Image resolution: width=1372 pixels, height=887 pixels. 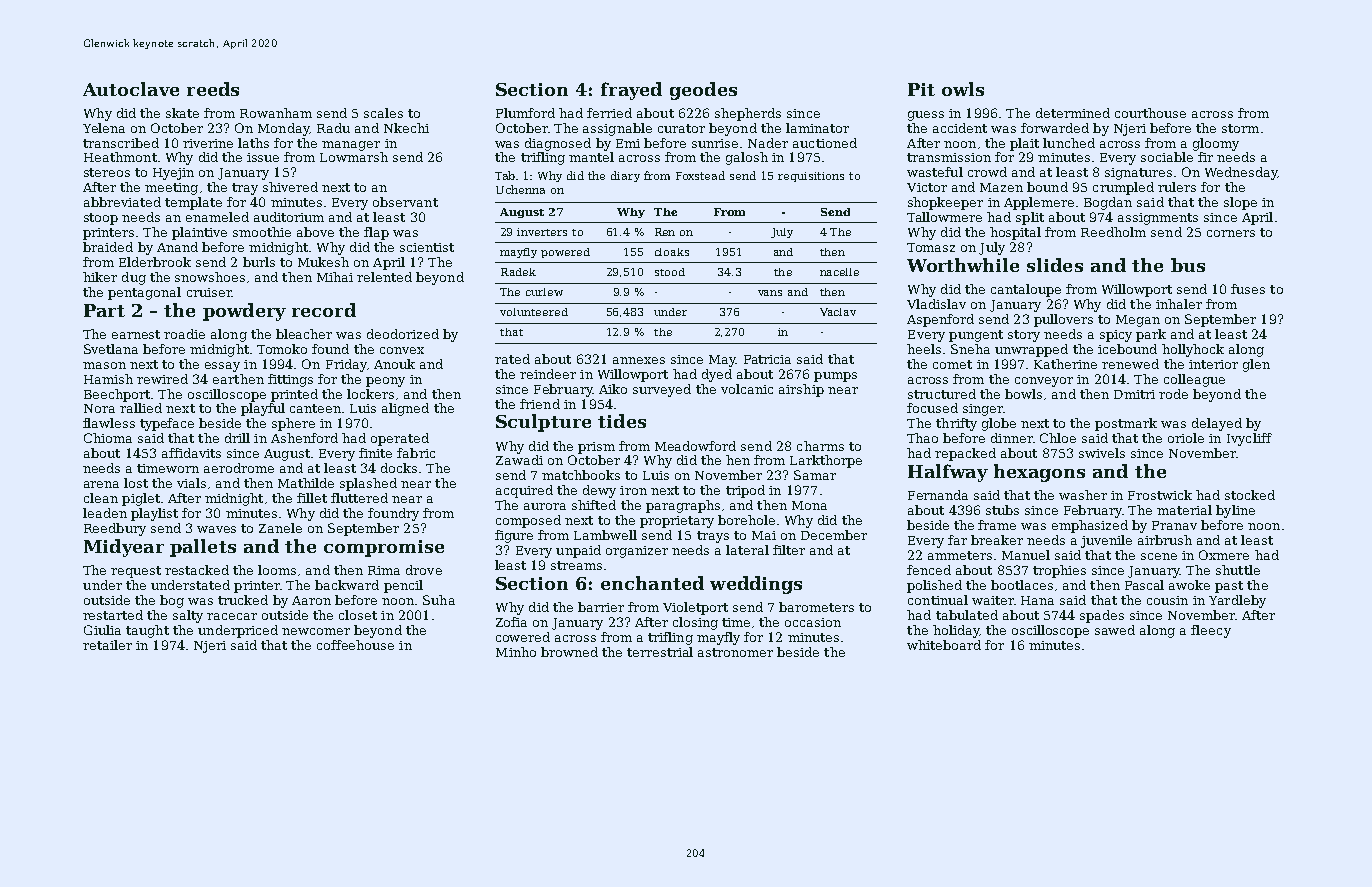 What do you see at coordinates (289, 217) in the document?
I see `auditorium` at bounding box center [289, 217].
